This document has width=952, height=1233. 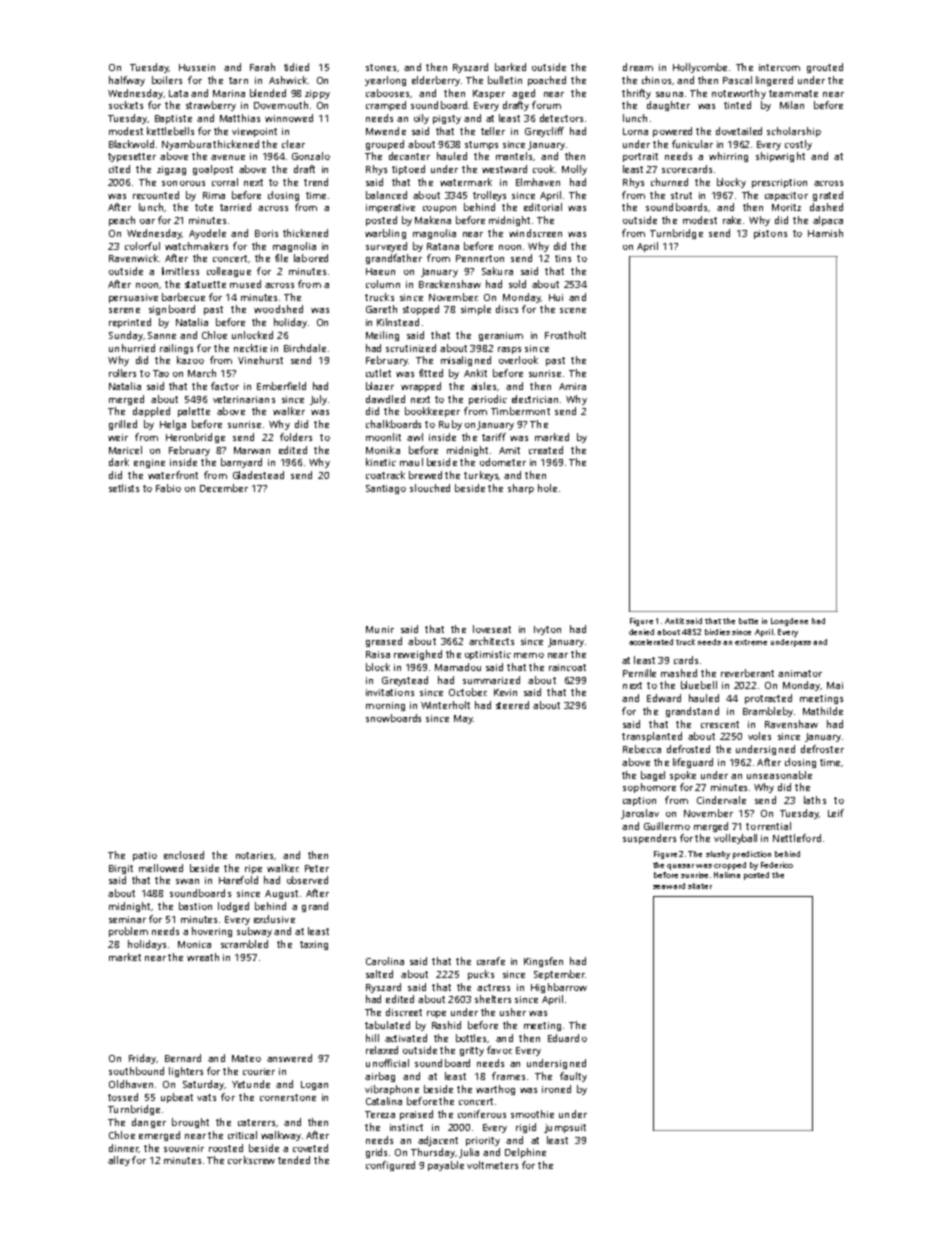 What do you see at coordinates (825, 233) in the document?
I see `Hamish` at bounding box center [825, 233].
